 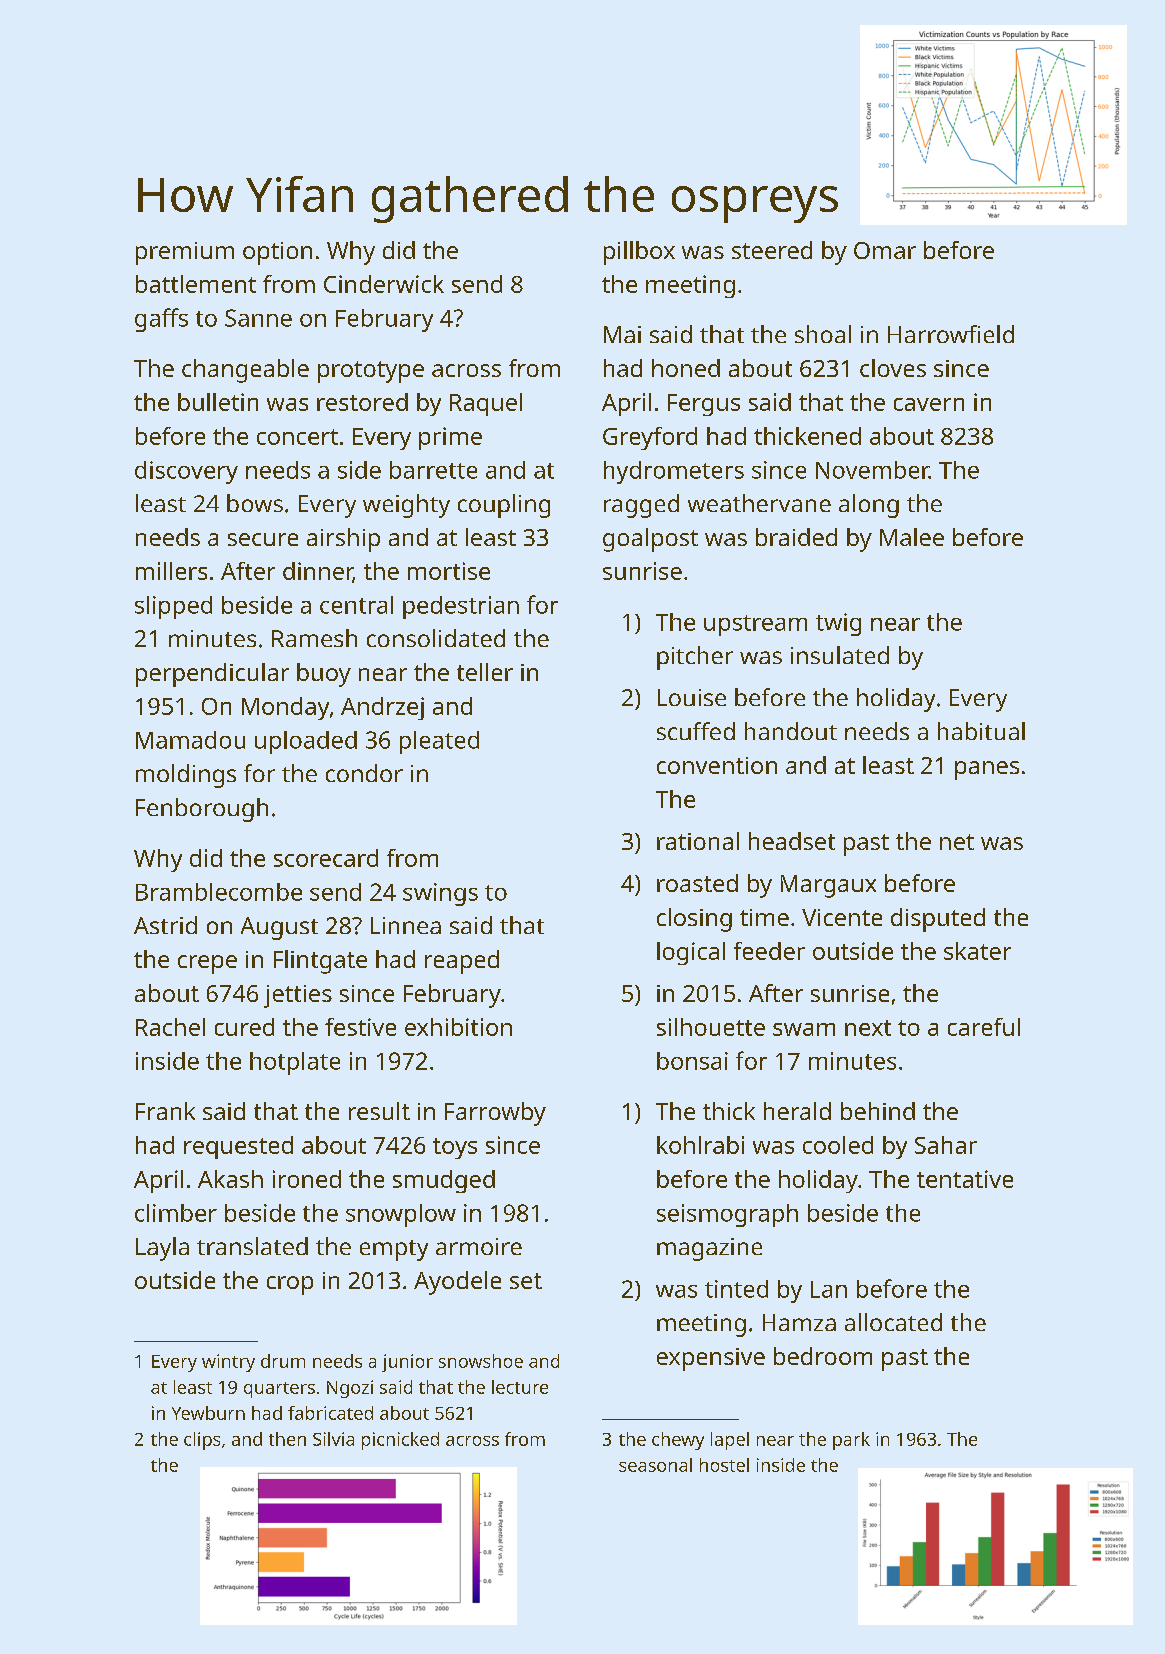 I want to click on Omar, so click(x=885, y=250).
